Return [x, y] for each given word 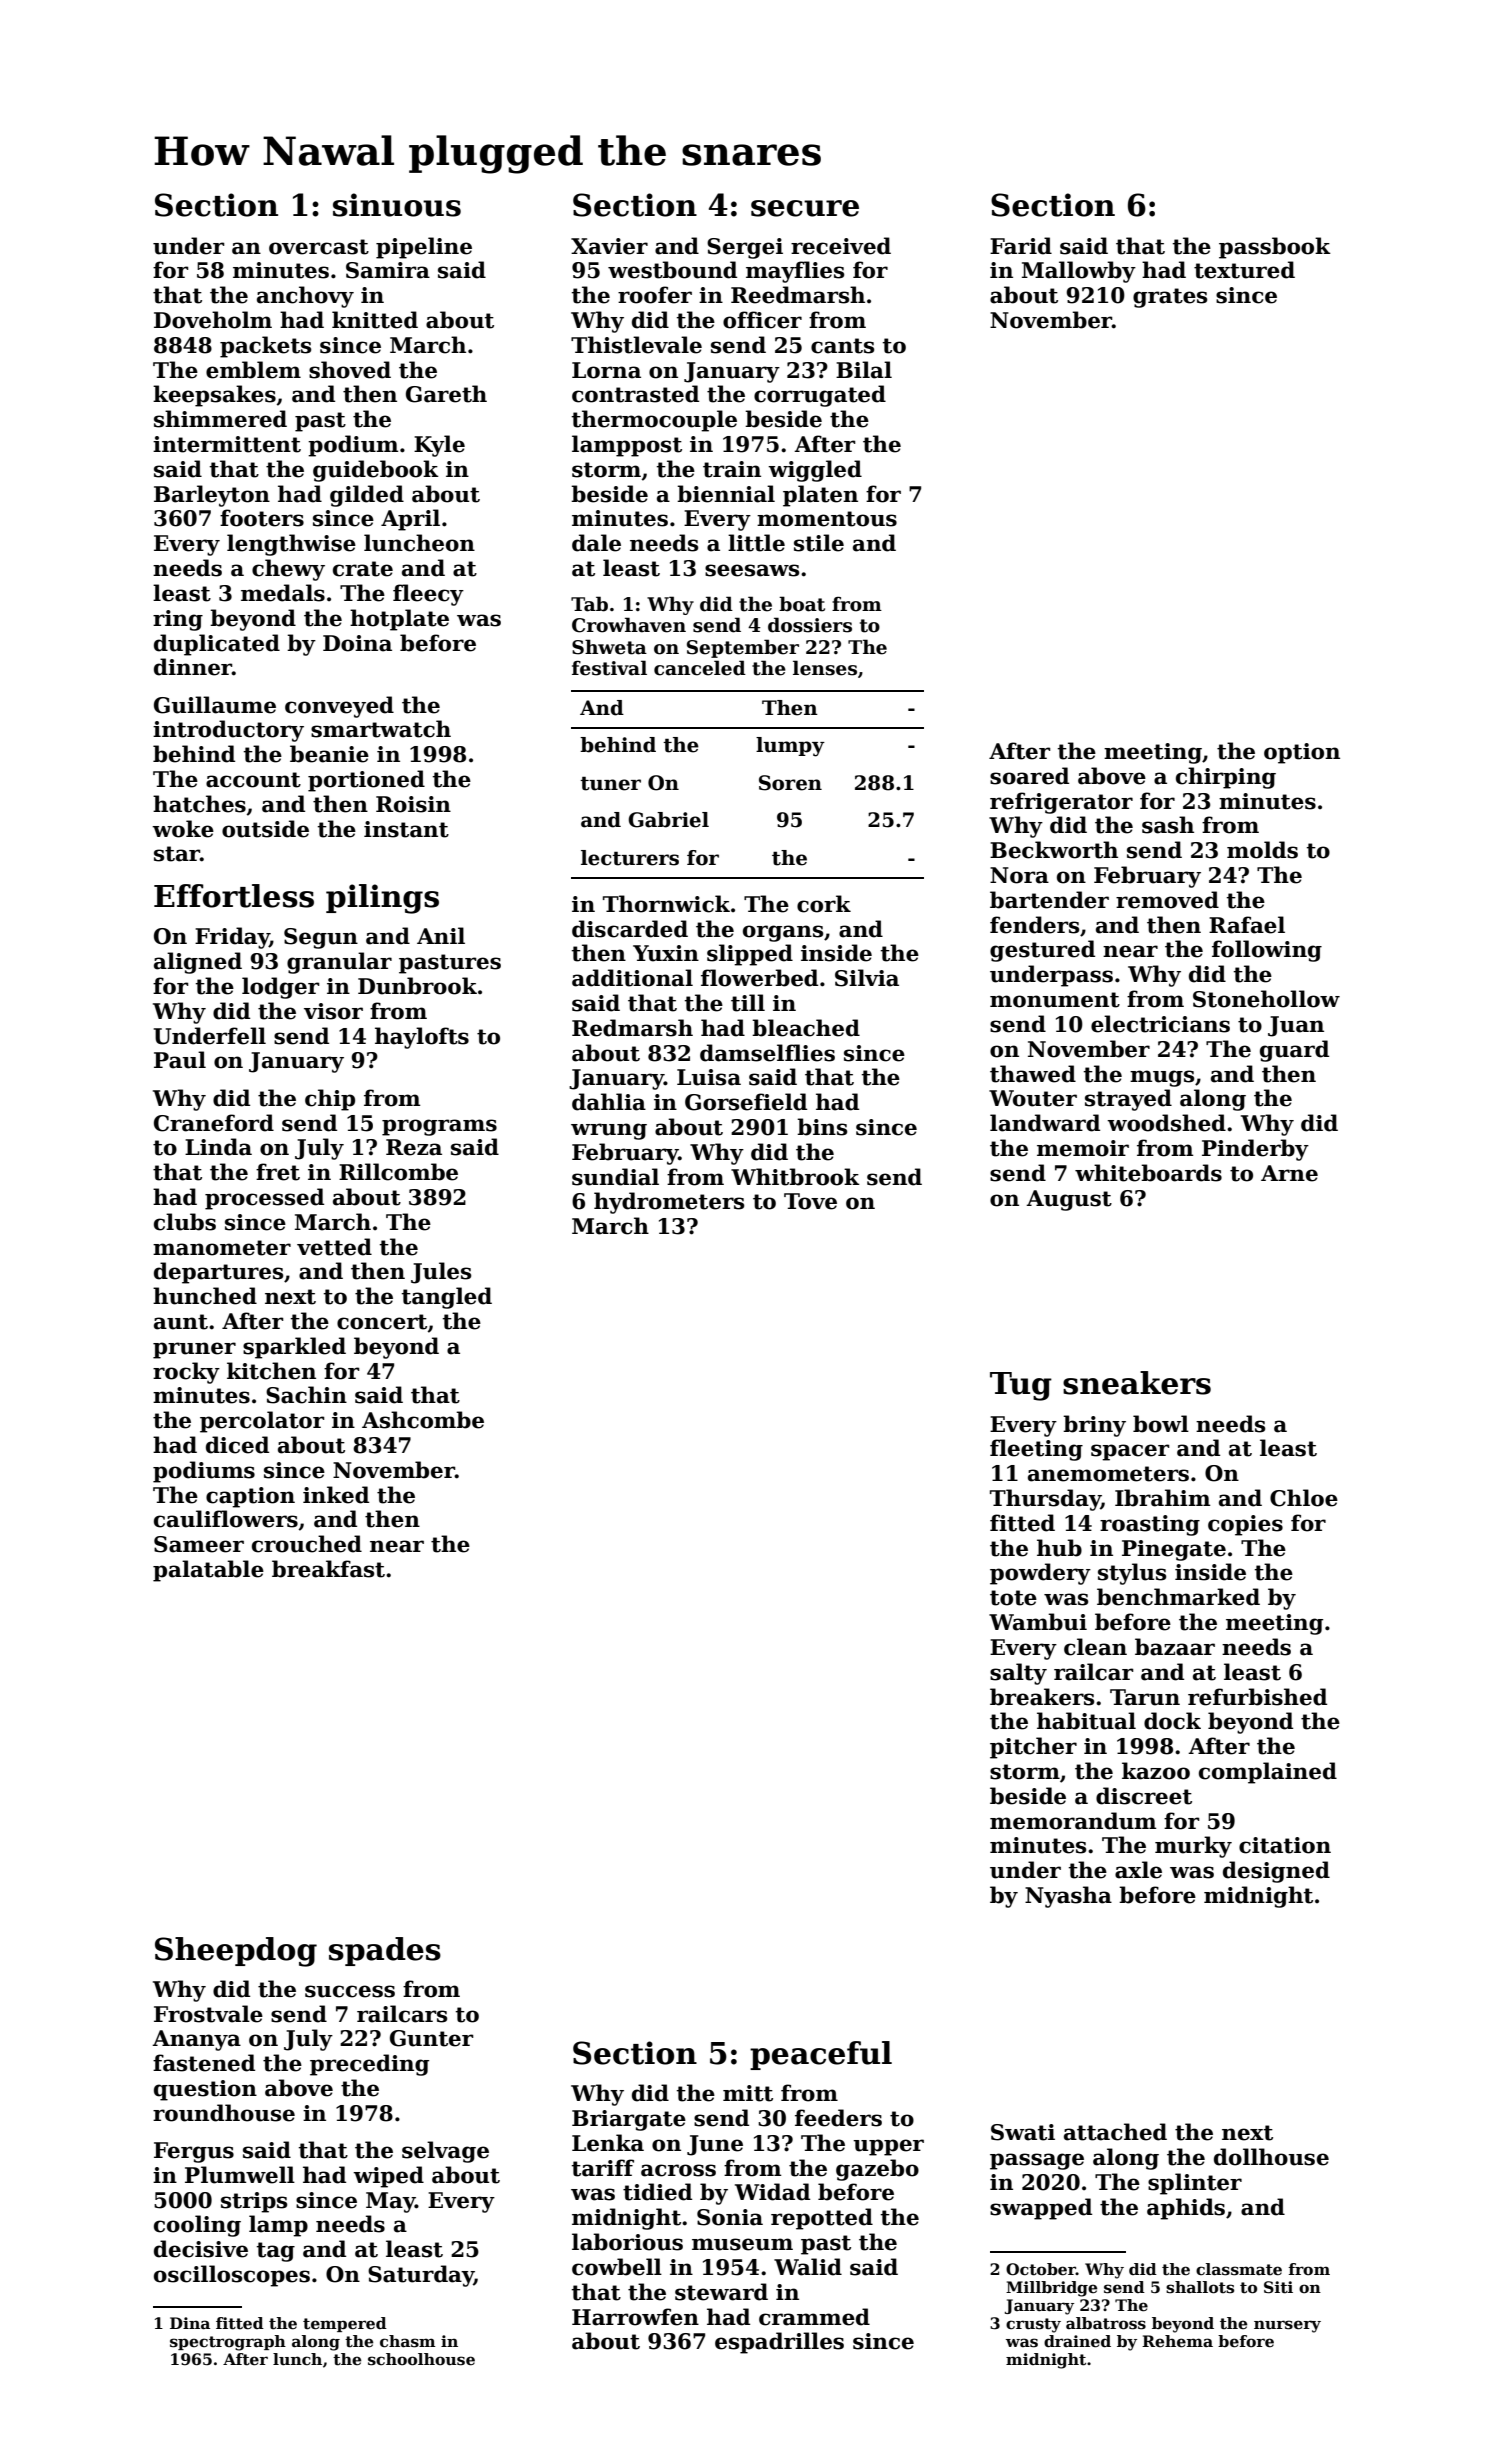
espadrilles [779, 2343]
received [841, 246]
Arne [1289, 1173]
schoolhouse [421, 2359]
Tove [810, 1201]
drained [1077, 2341]
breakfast [328, 1569]
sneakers [1137, 1383]
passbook [1275, 248]
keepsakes [214, 396]
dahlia [609, 1102]
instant [406, 829]
